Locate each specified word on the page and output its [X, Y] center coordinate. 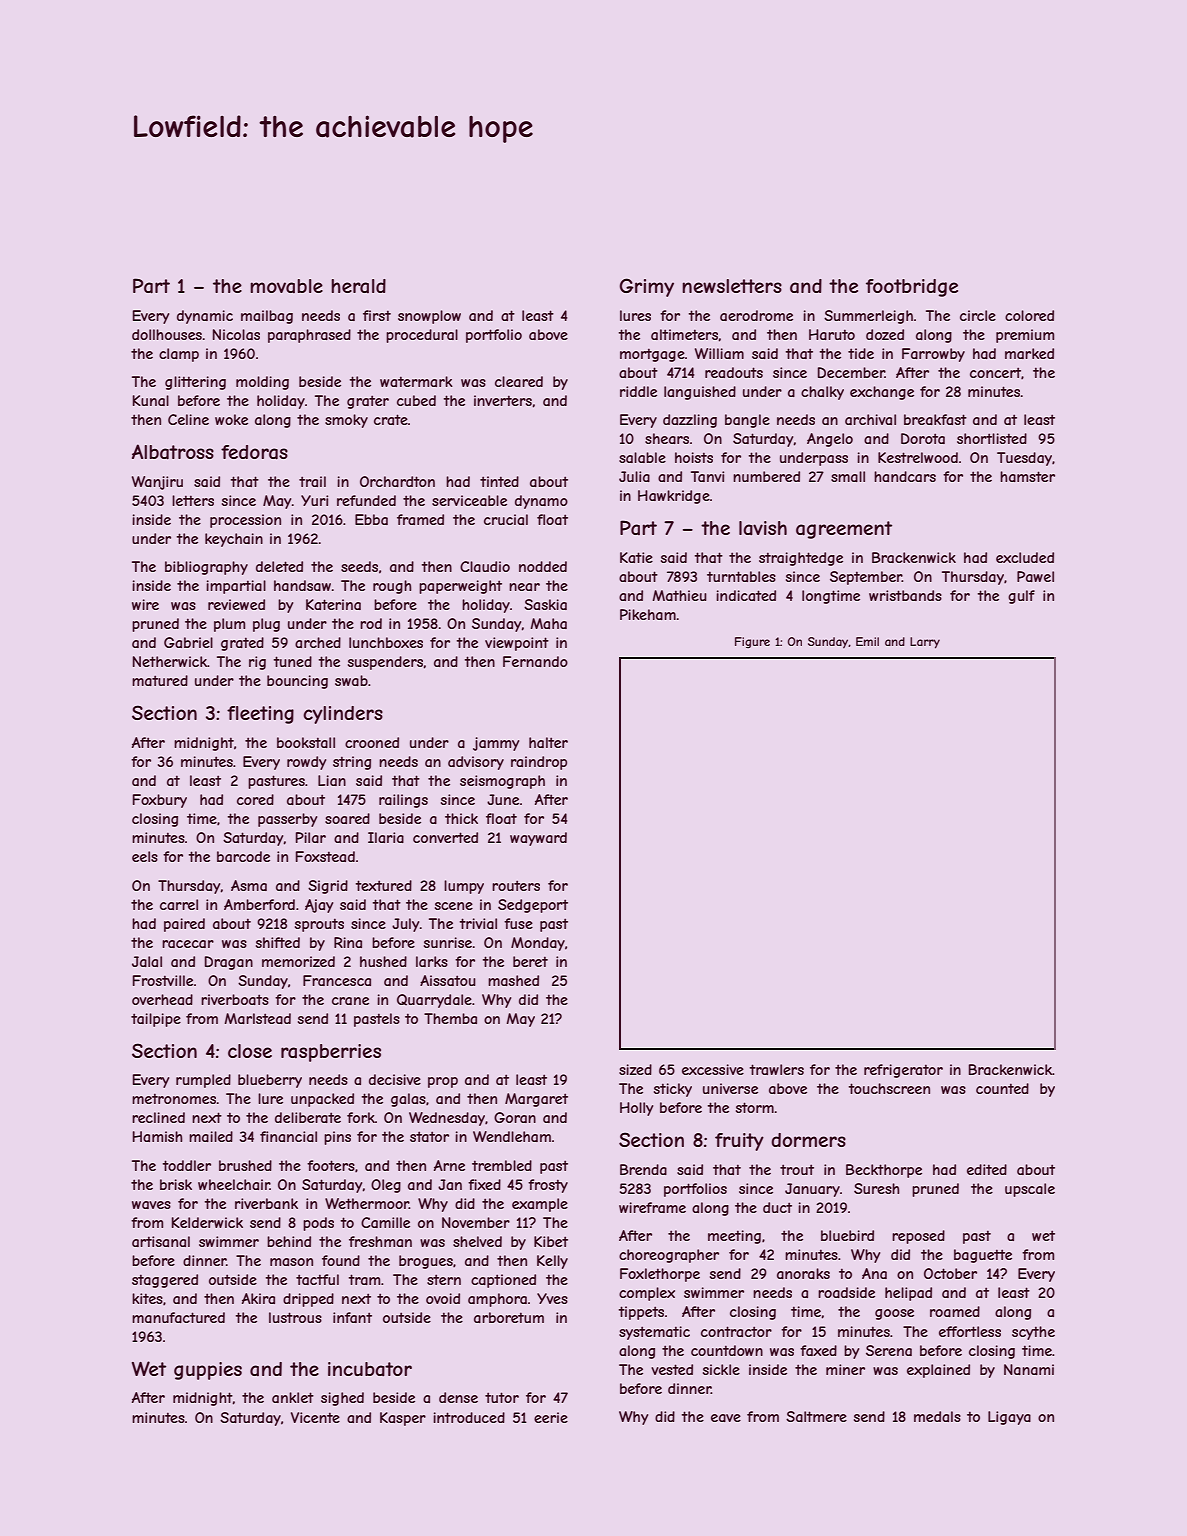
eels [145, 856]
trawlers [777, 1069]
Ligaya [1009, 1418]
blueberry [270, 1081]
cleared [519, 381]
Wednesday [447, 1119]
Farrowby [933, 355]
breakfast [935, 419]
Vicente [315, 1417]
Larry [925, 643]
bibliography [206, 568]
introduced [469, 1417]
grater [368, 402]
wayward [538, 839]
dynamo [541, 502]
